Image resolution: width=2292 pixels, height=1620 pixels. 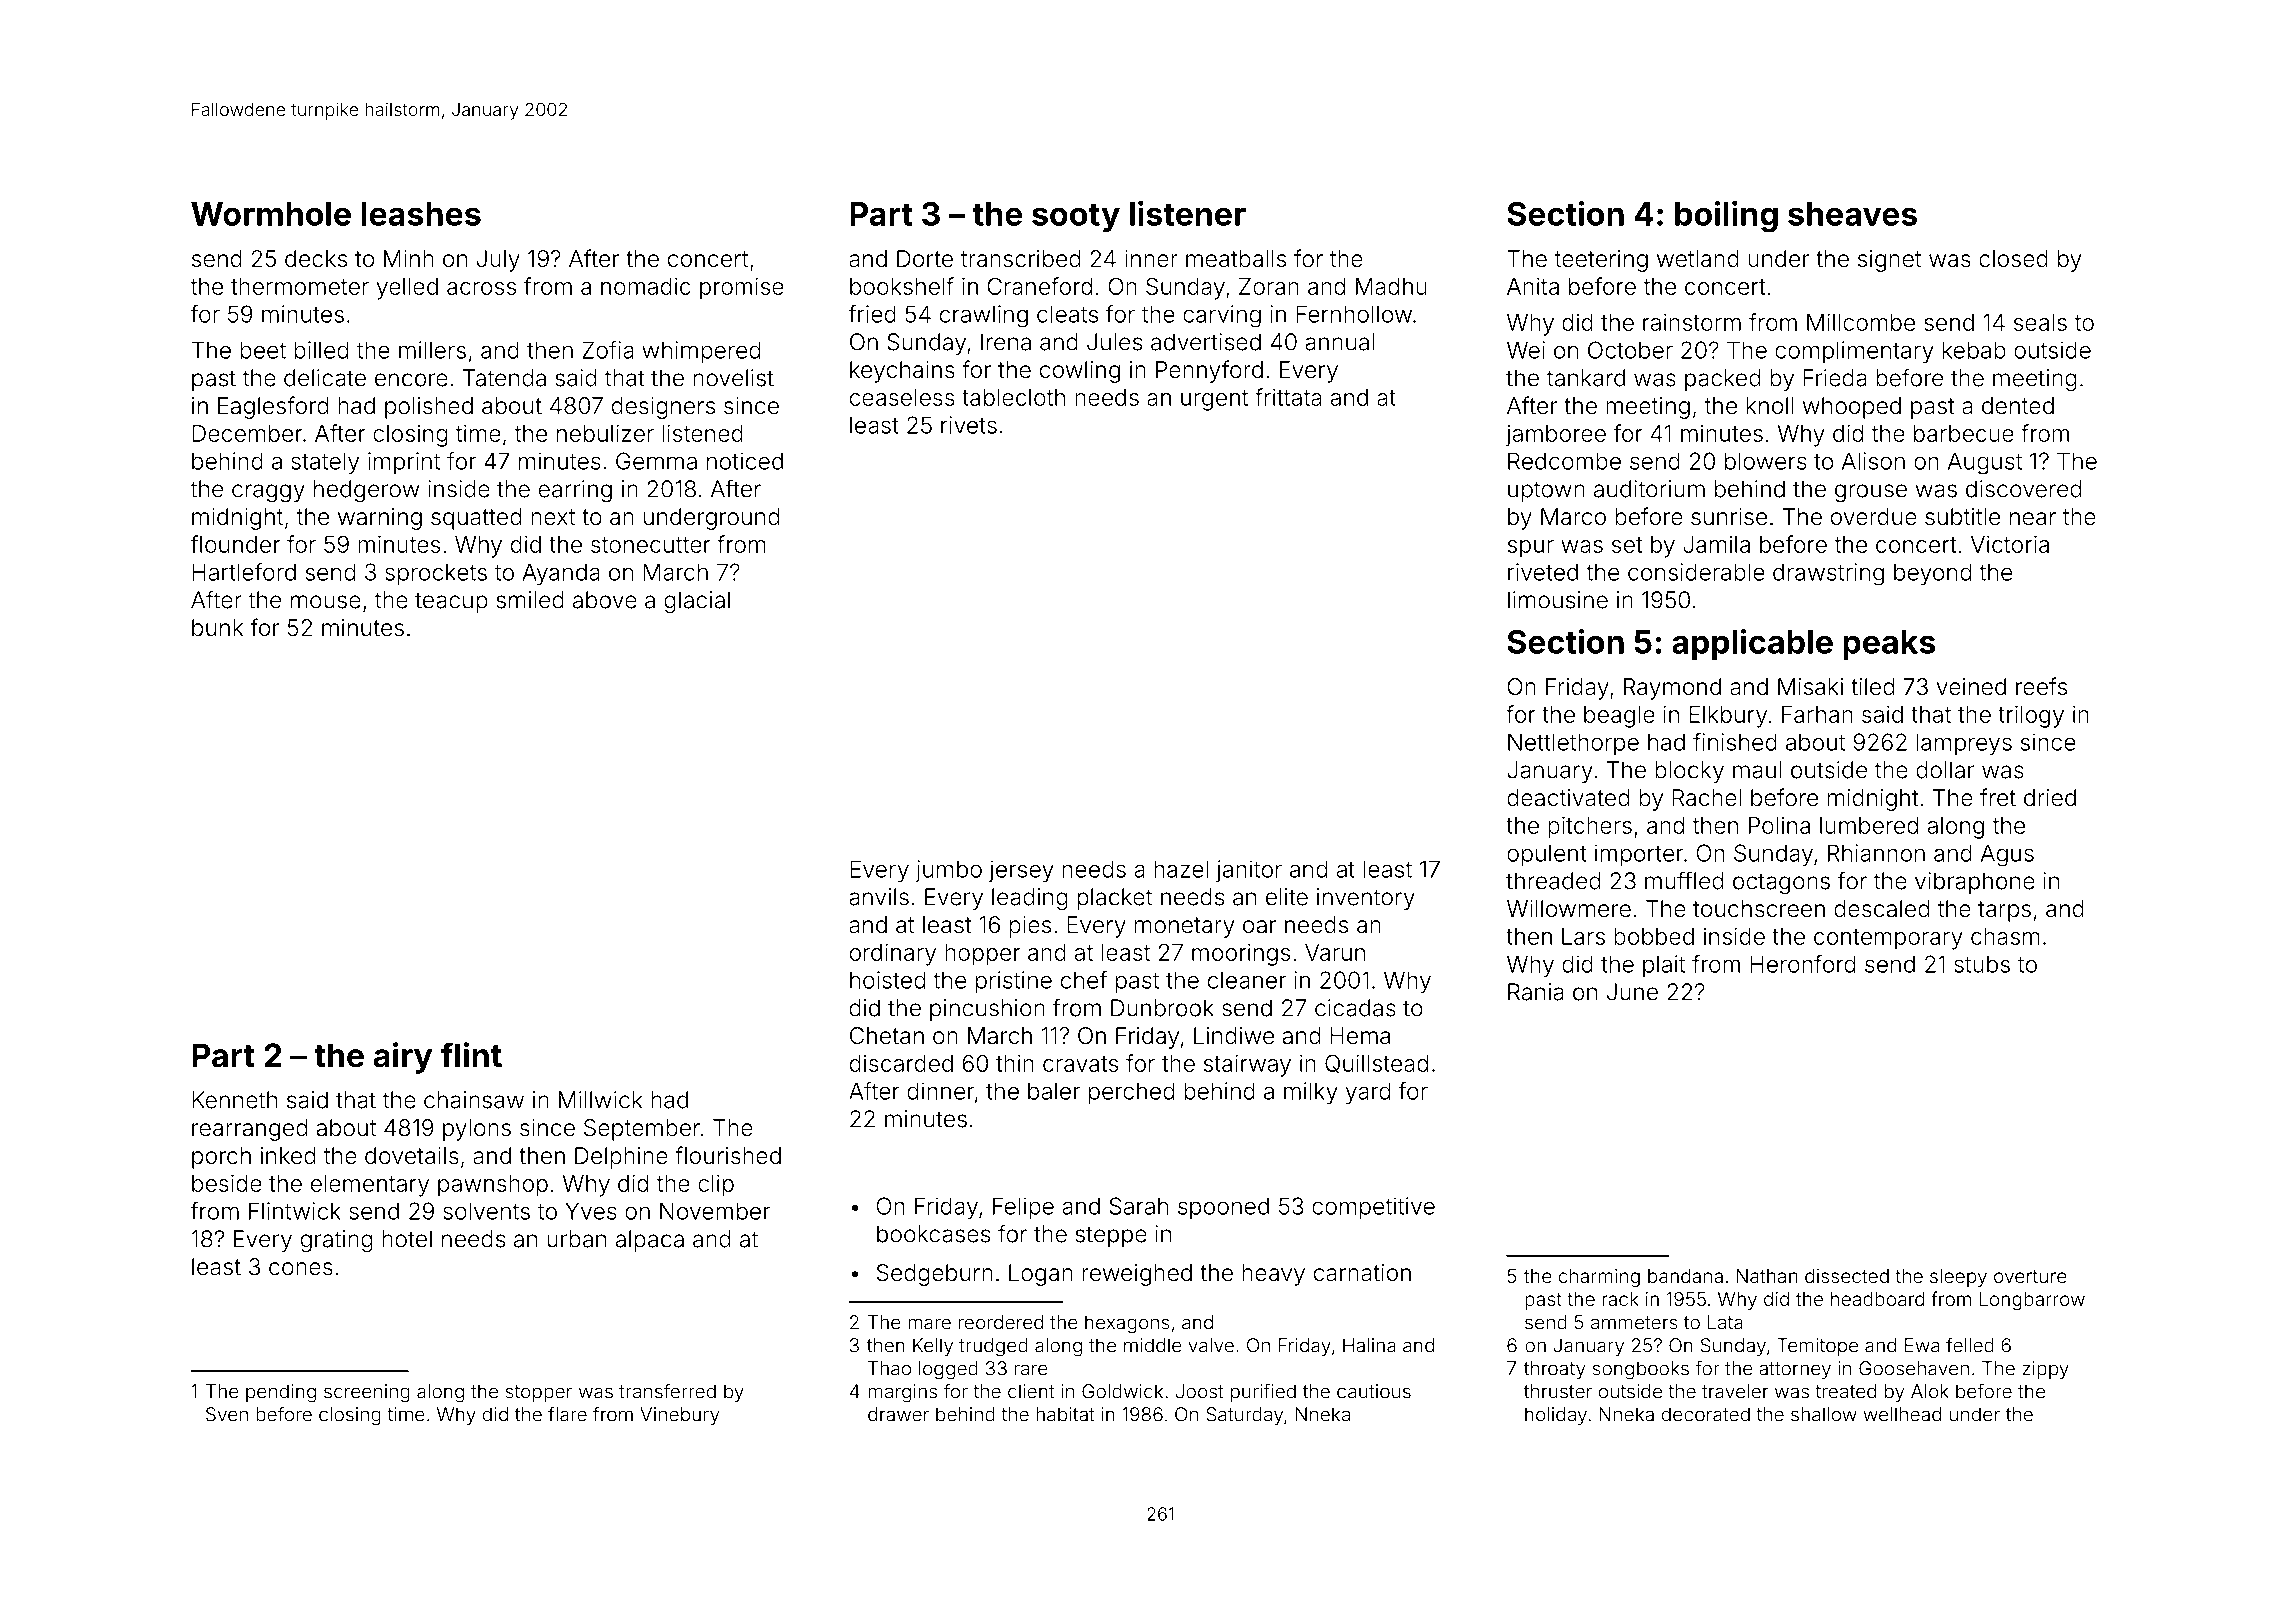 What do you see at coordinates (982, 955) in the page?
I see `hopper` at bounding box center [982, 955].
